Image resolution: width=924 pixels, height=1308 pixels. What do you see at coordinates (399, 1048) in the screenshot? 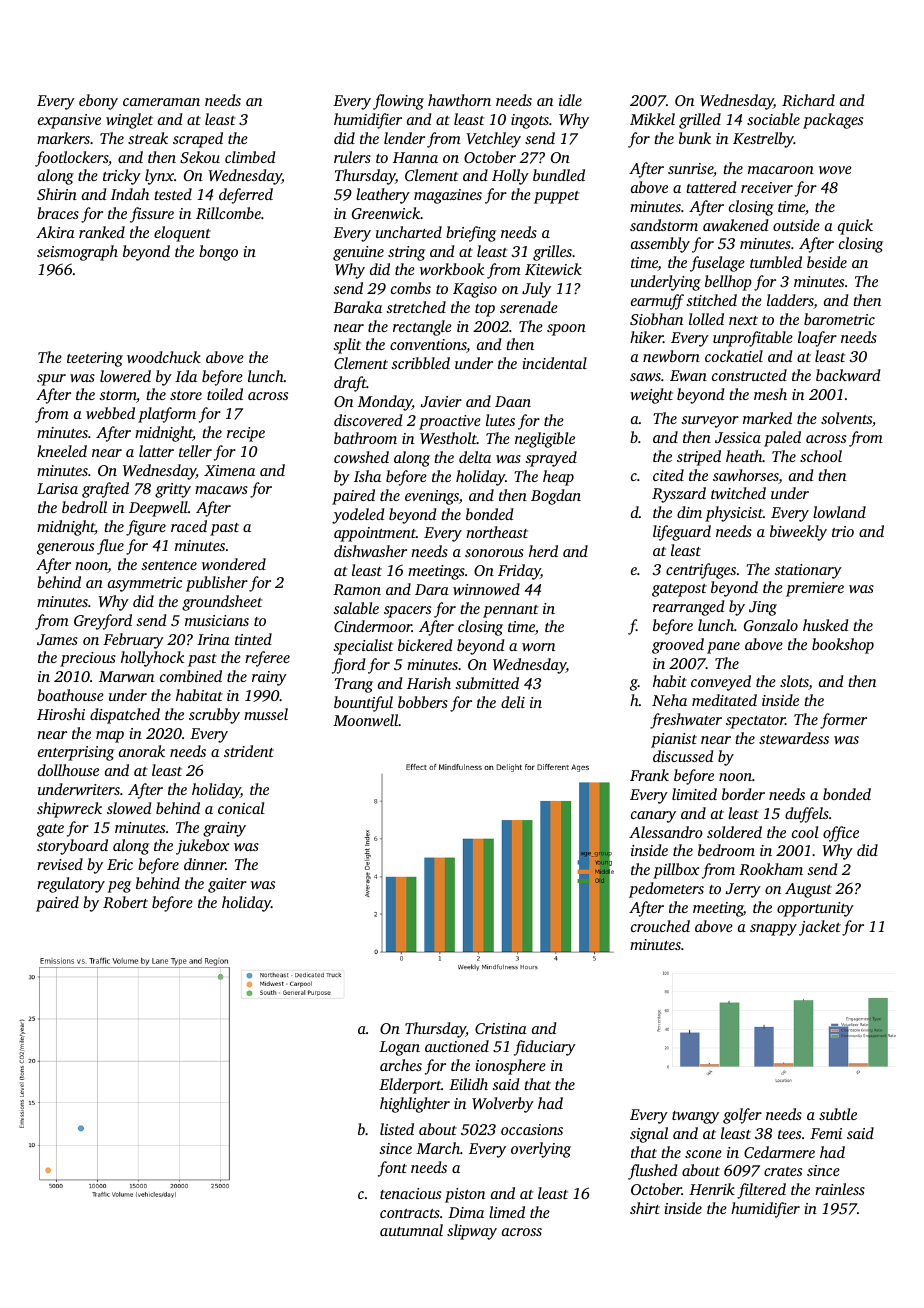
I see `Logan` at bounding box center [399, 1048].
